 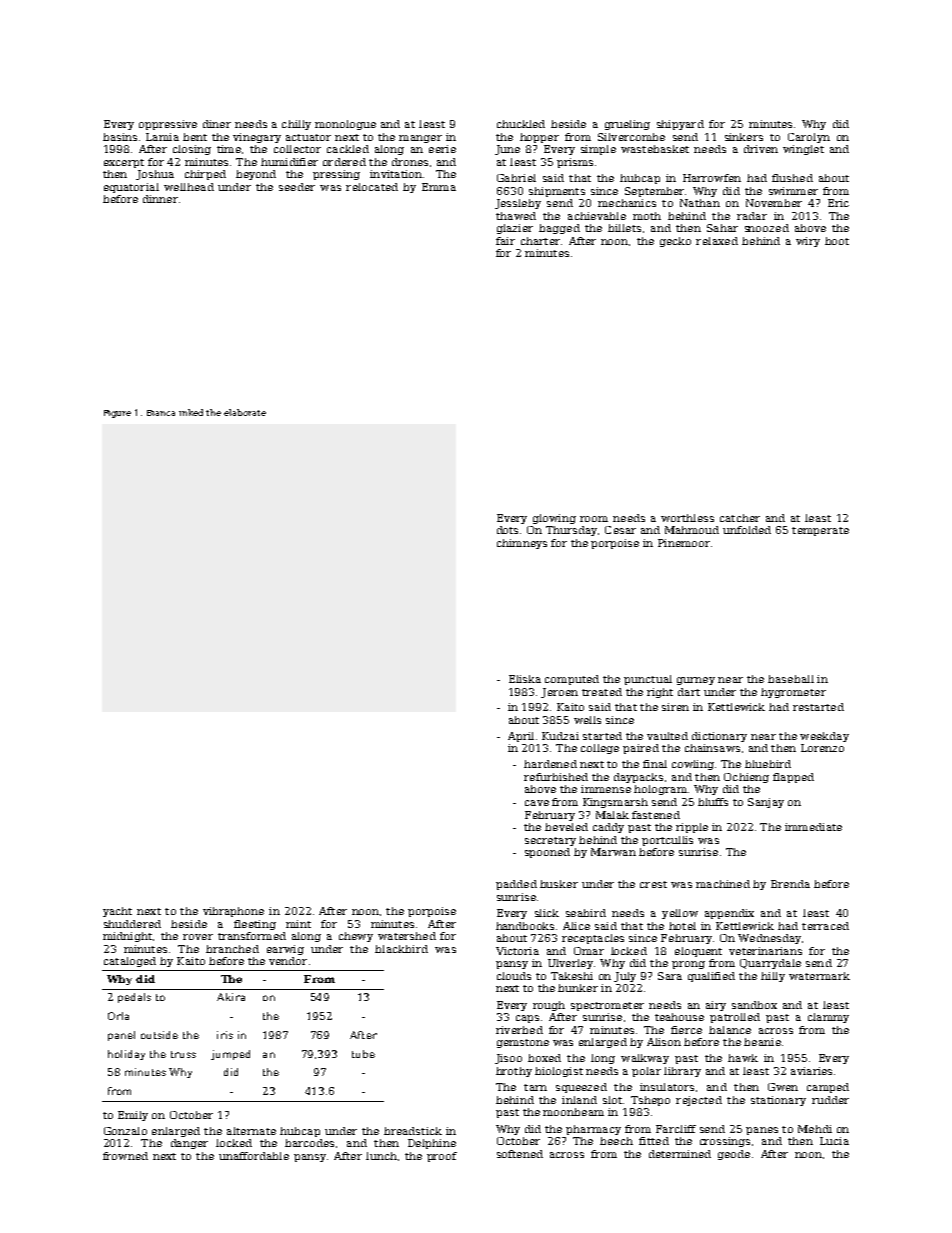 What do you see at coordinates (734, 1155) in the screenshot?
I see `geode` at bounding box center [734, 1155].
